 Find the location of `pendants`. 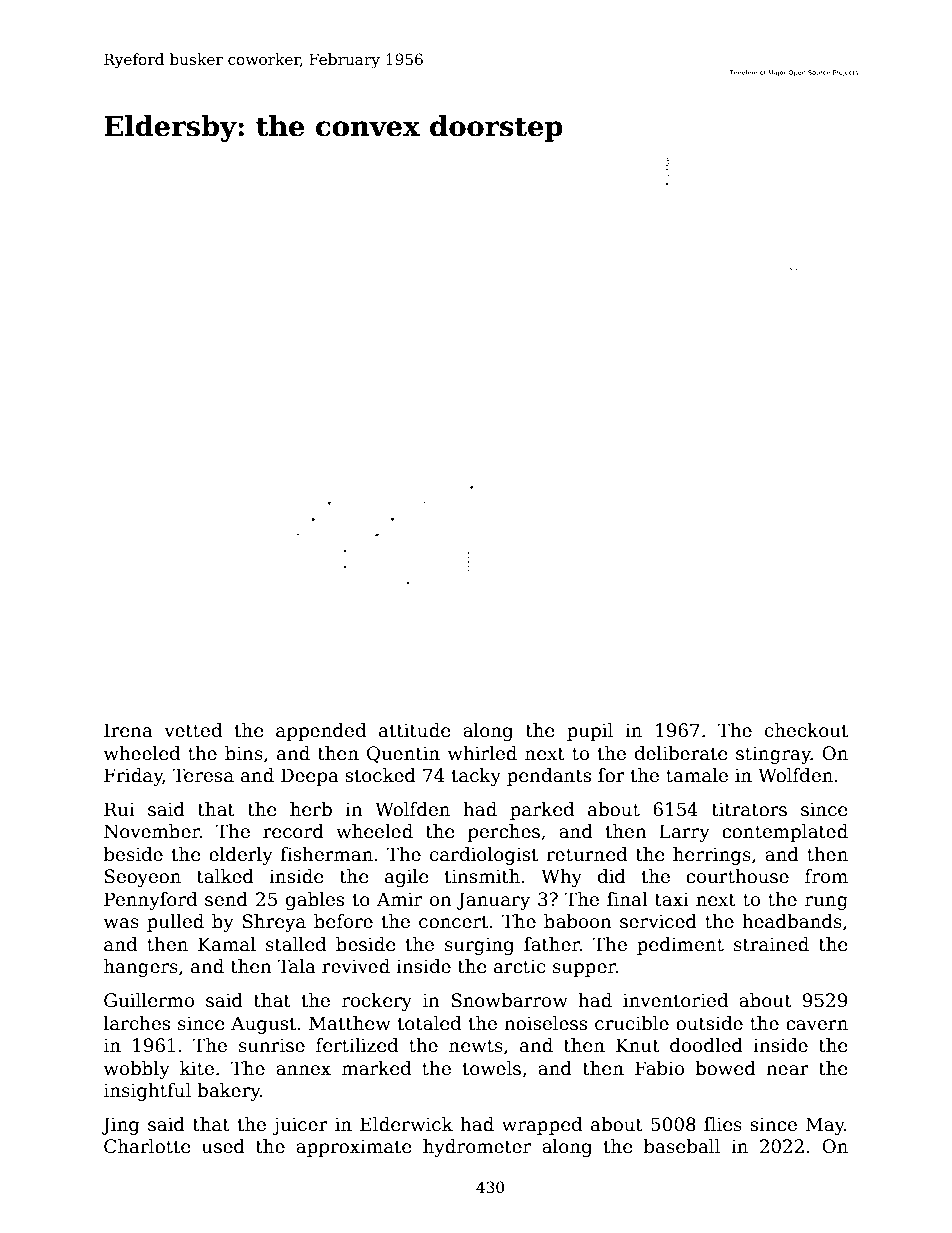

pendants is located at coordinates (549, 777).
